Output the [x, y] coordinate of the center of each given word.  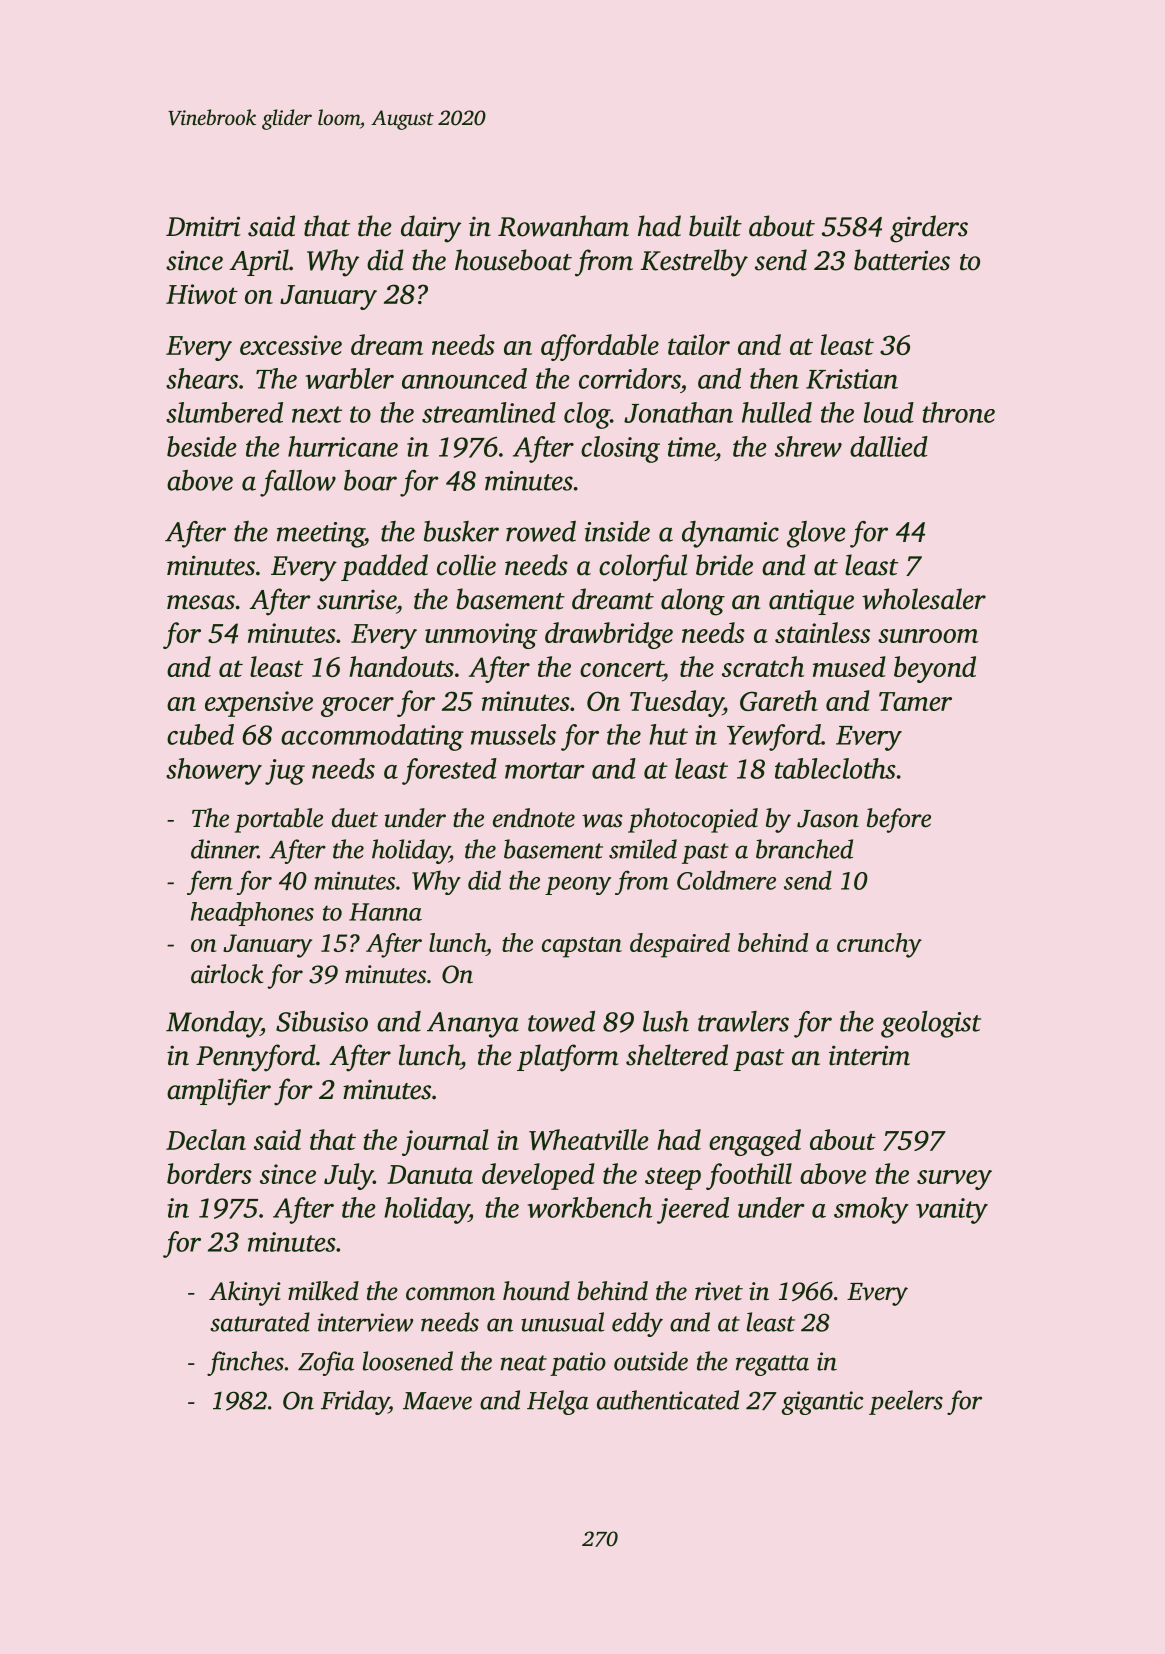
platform [568, 1058]
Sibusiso [322, 1021]
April [259, 262]
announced [464, 378]
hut [668, 734]
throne [958, 412]
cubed [200, 734]
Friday [355, 1402]
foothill [749, 1176]
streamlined [489, 412]
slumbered [224, 412]
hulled [777, 412]
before [899, 820]
